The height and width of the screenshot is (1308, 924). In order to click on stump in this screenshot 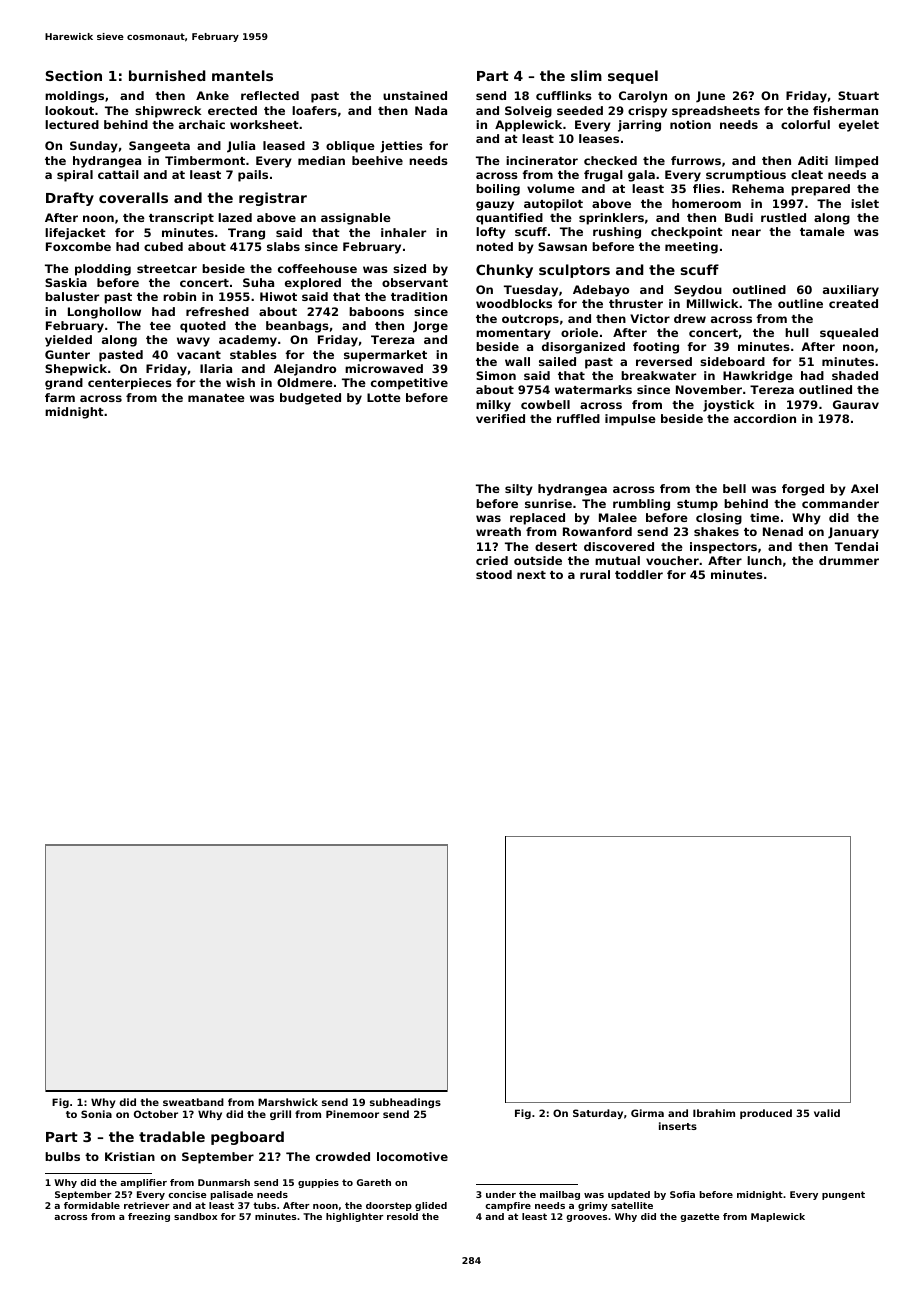, I will do `click(697, 505)`.
